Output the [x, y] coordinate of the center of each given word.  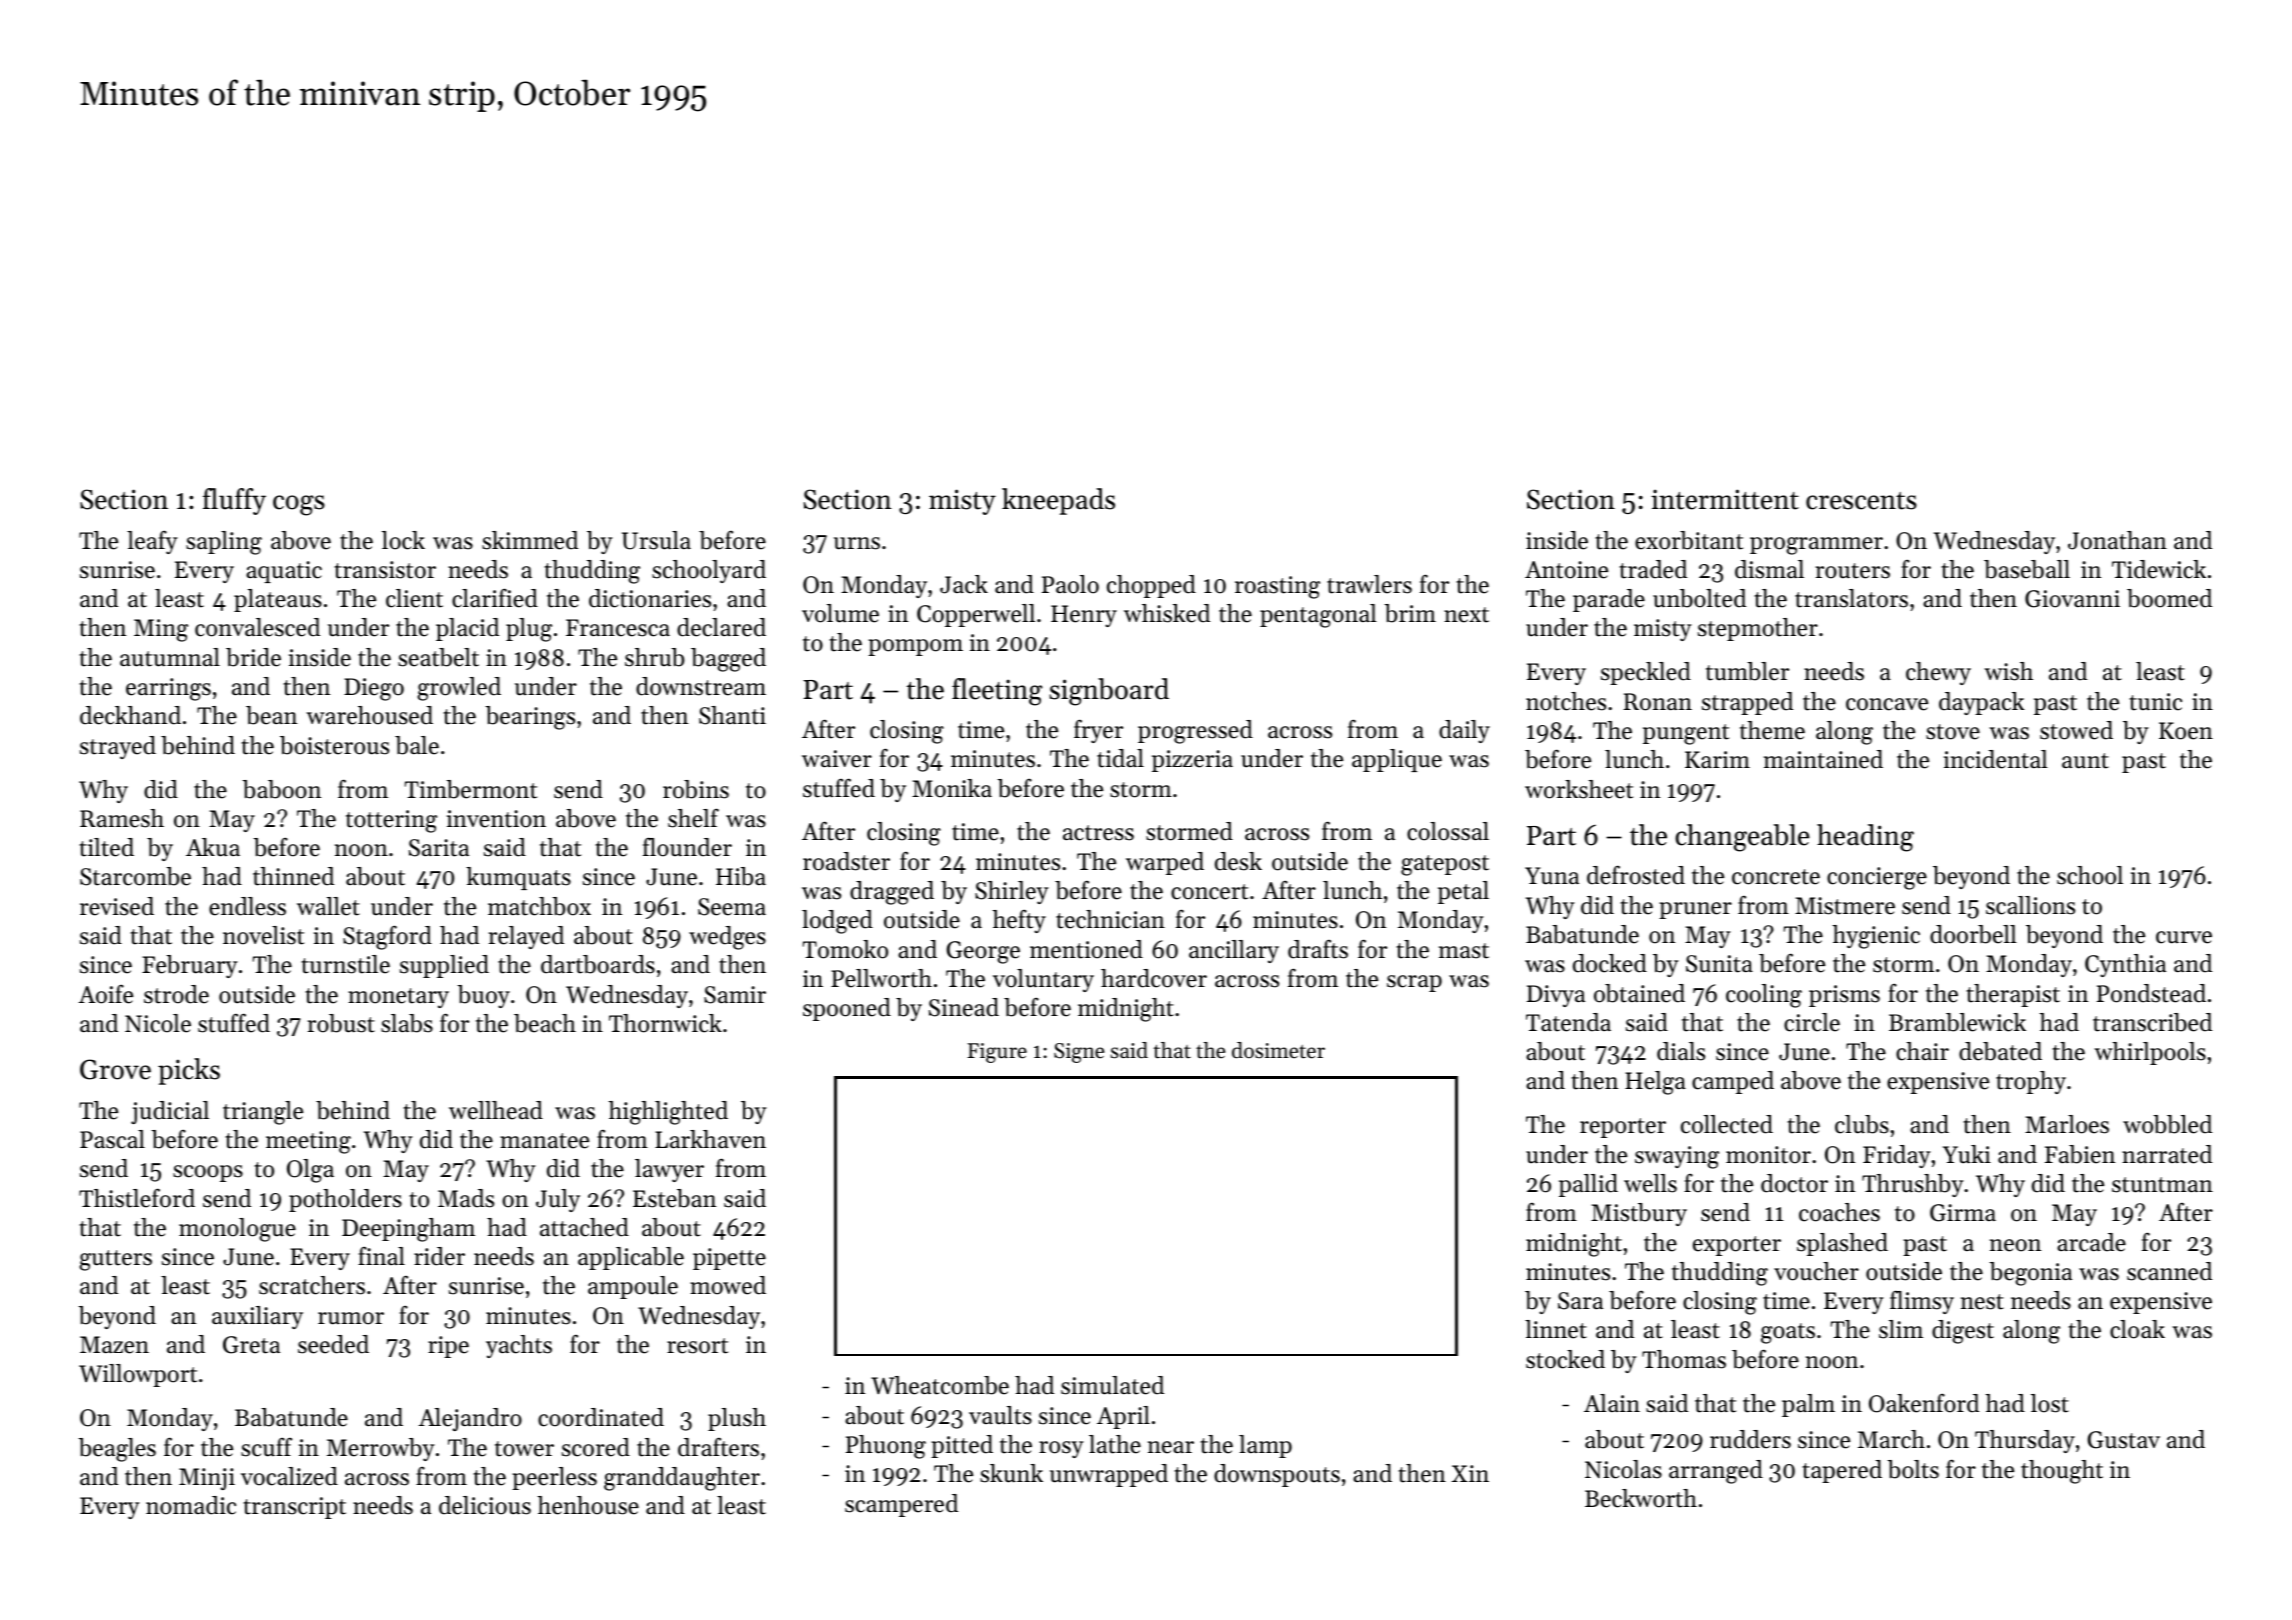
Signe [1079, 1053]
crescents [1861, 501]
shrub [654, 657]
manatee [544, 1141]
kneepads [1058, 501]
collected [1727, 1124]
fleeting [997, 692]
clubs [1862, 1124]
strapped [1747, 703]
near [1171, 1447]
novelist [263, 935]
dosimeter [1278, 1050]
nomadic [191, 1505]
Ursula [656, 540]
